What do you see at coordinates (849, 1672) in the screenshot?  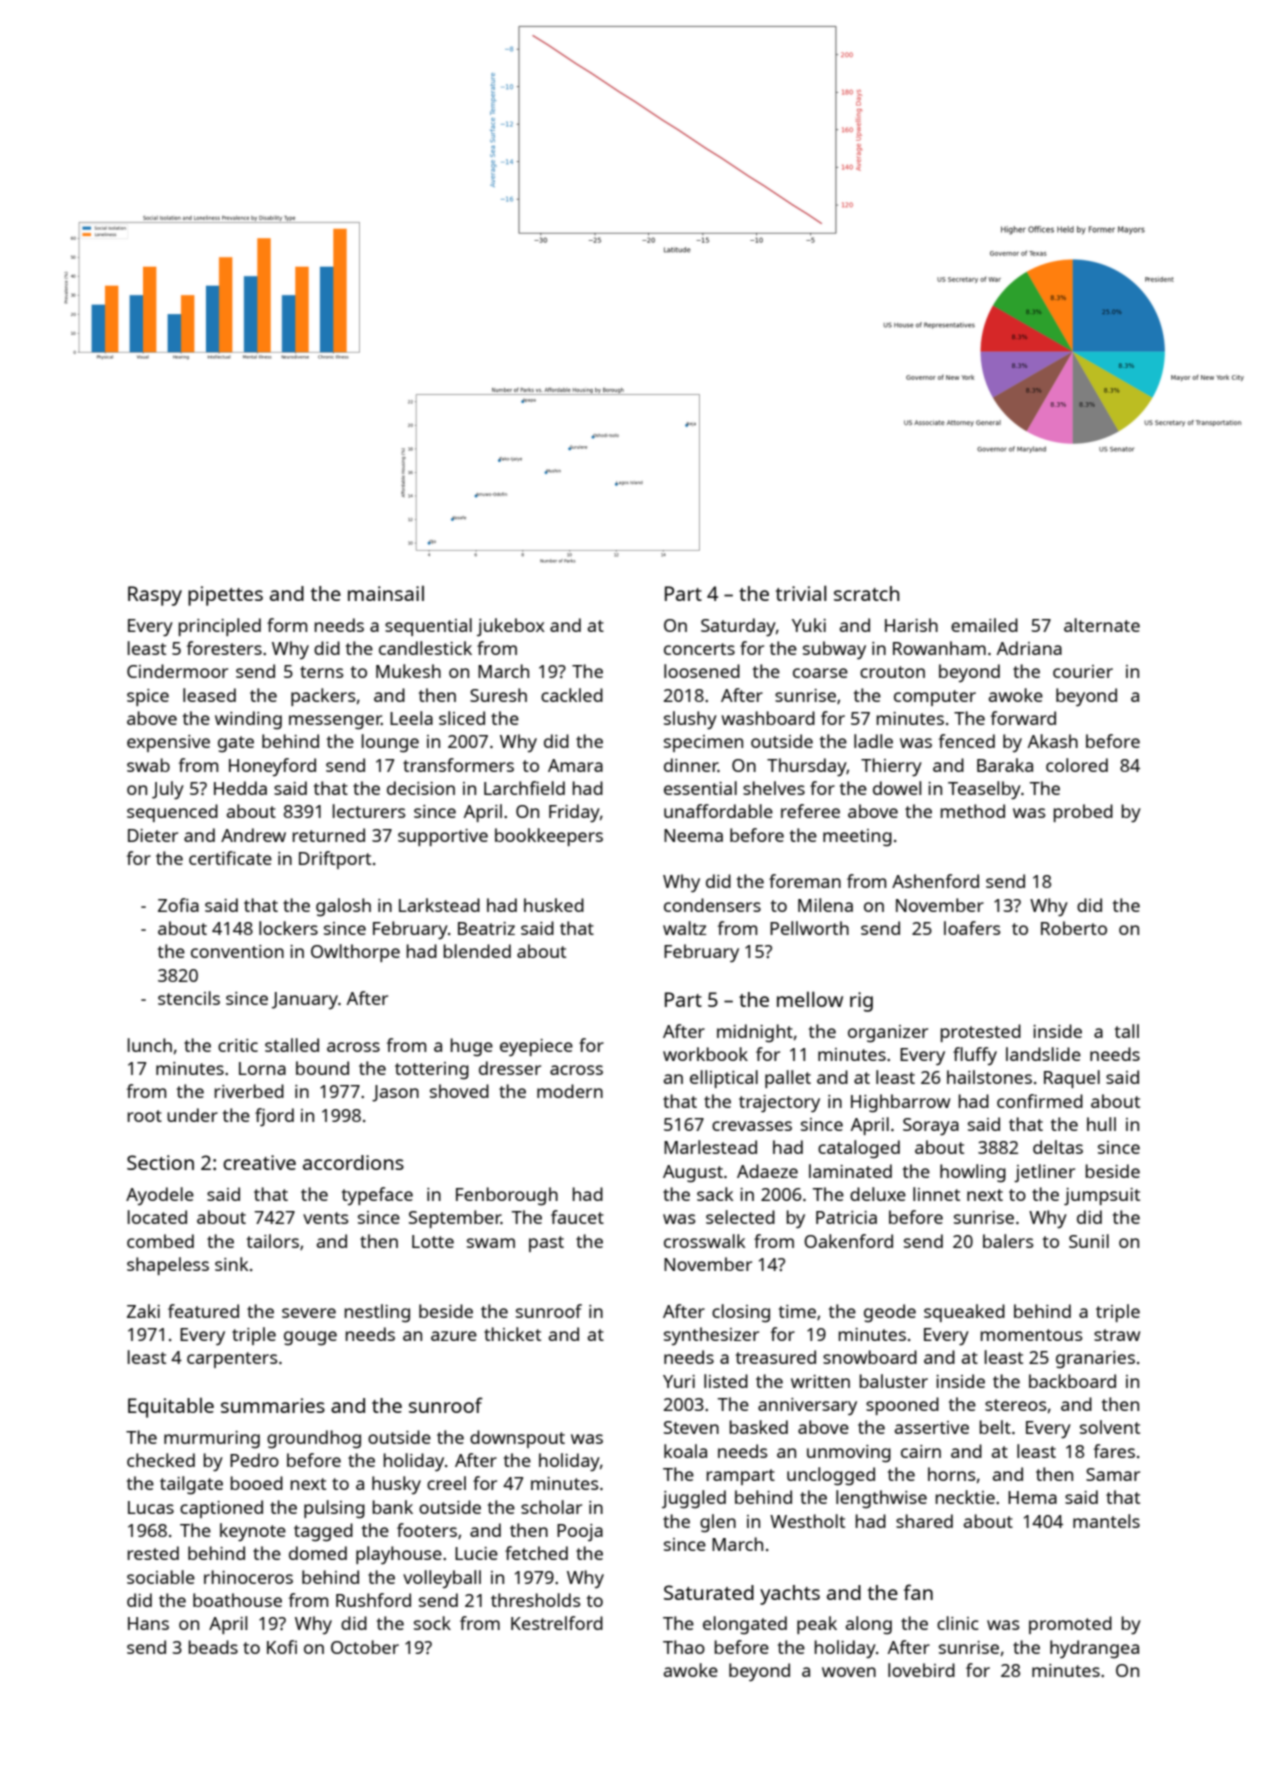 I see `woven` at bounding box center [849, 1672].
